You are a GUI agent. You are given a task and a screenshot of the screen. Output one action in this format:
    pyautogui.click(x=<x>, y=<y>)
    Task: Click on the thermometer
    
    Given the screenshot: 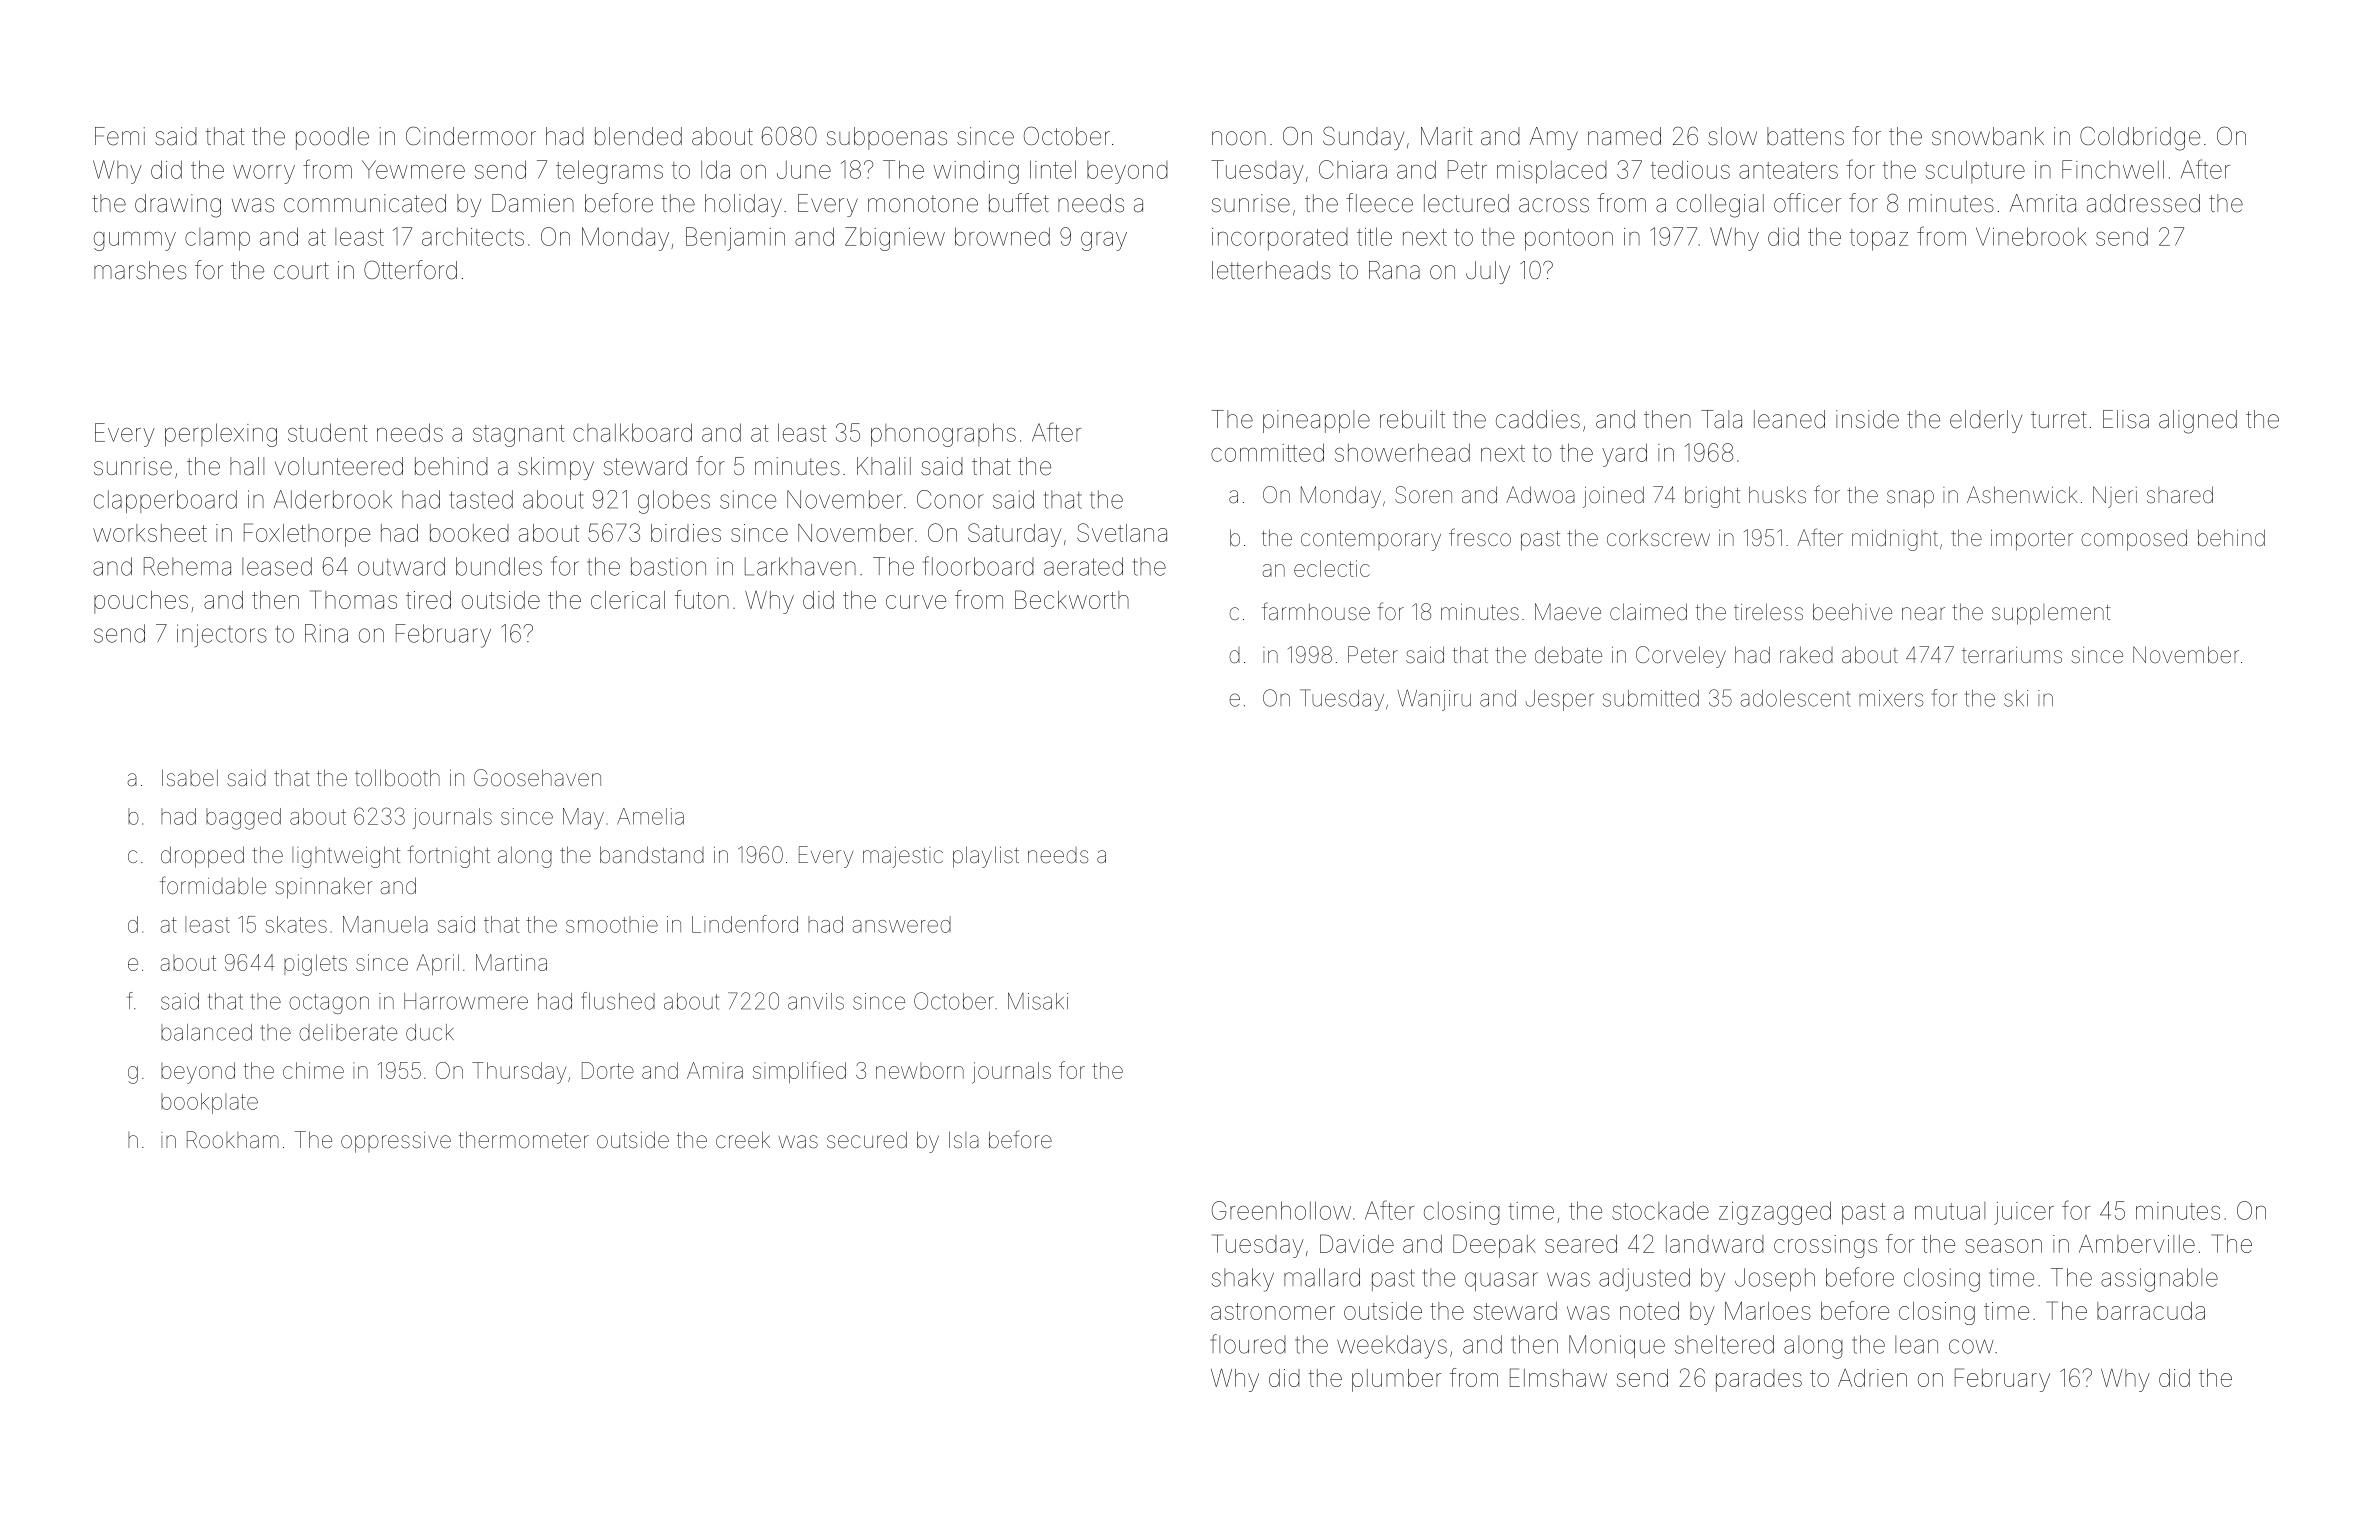 What is the action you would take?
    pyautogui.click(x=524, y=1140)
